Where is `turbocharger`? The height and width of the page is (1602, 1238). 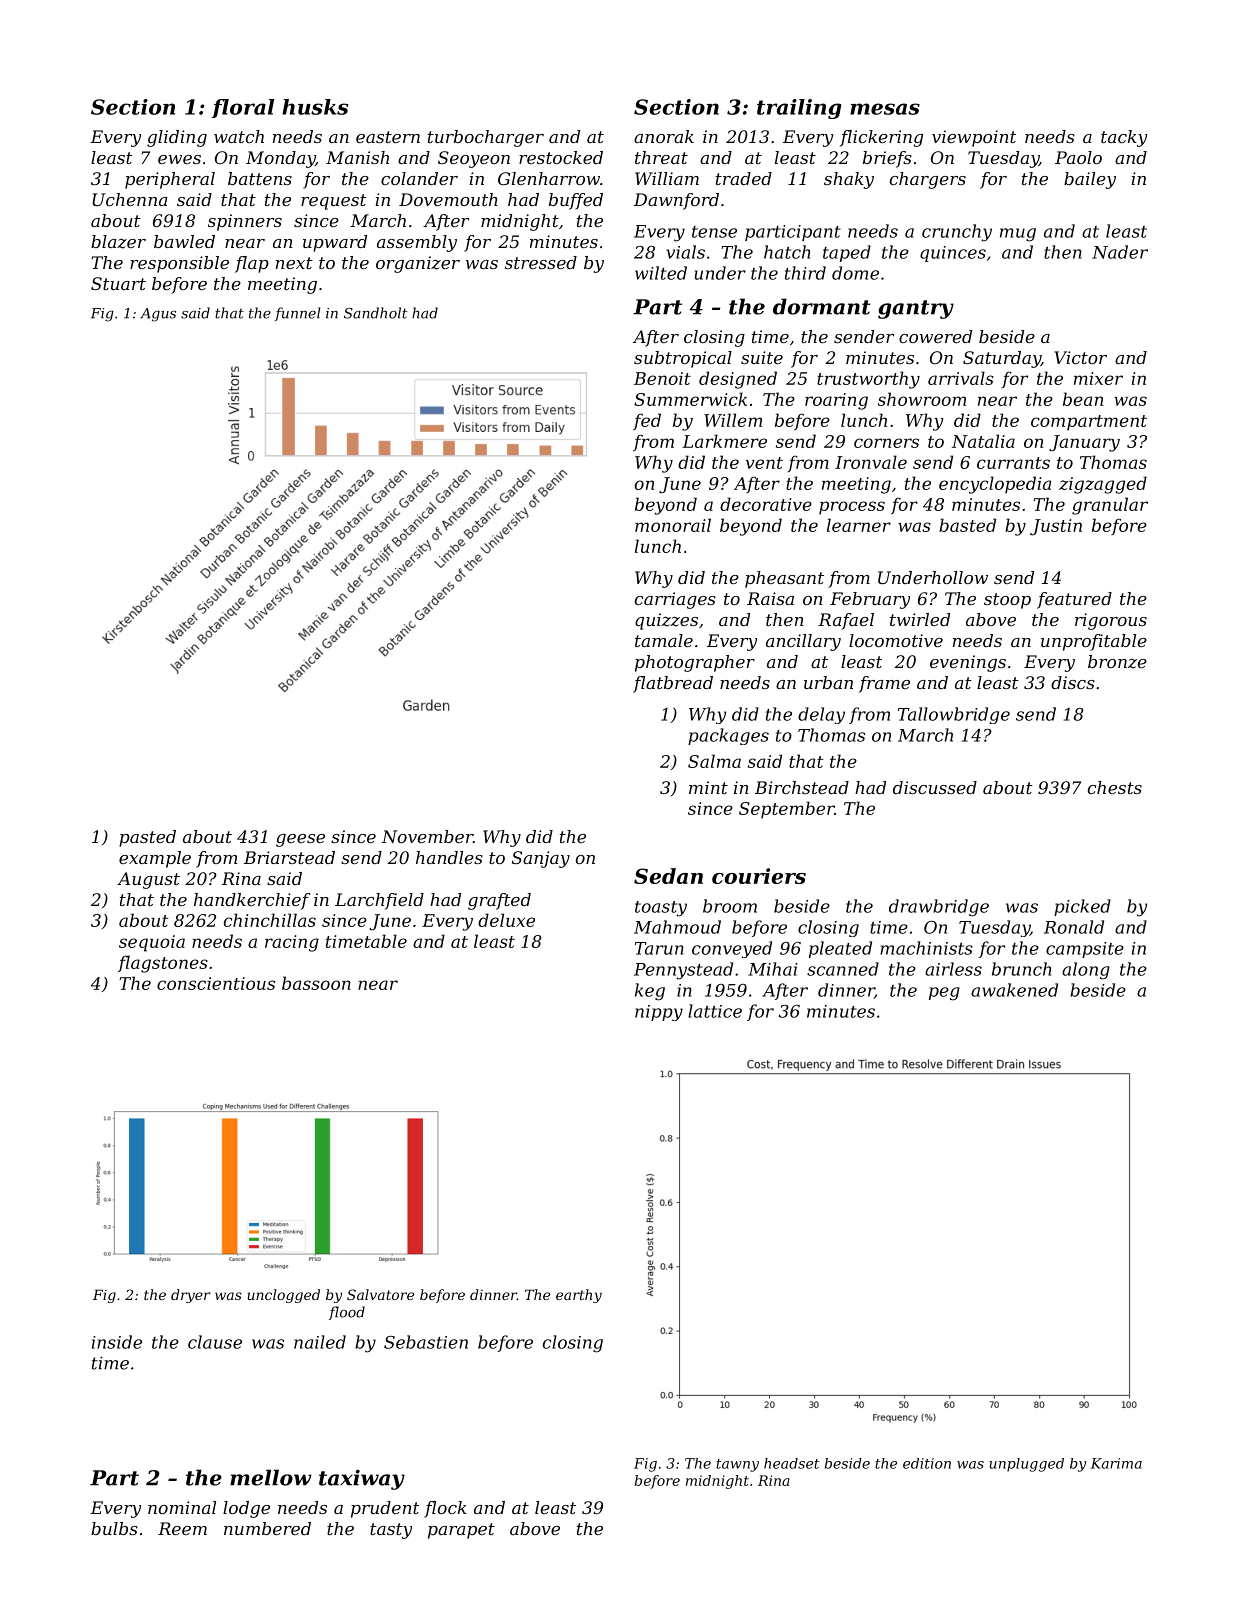
turbocharger is located at coordinates (486, 138).
